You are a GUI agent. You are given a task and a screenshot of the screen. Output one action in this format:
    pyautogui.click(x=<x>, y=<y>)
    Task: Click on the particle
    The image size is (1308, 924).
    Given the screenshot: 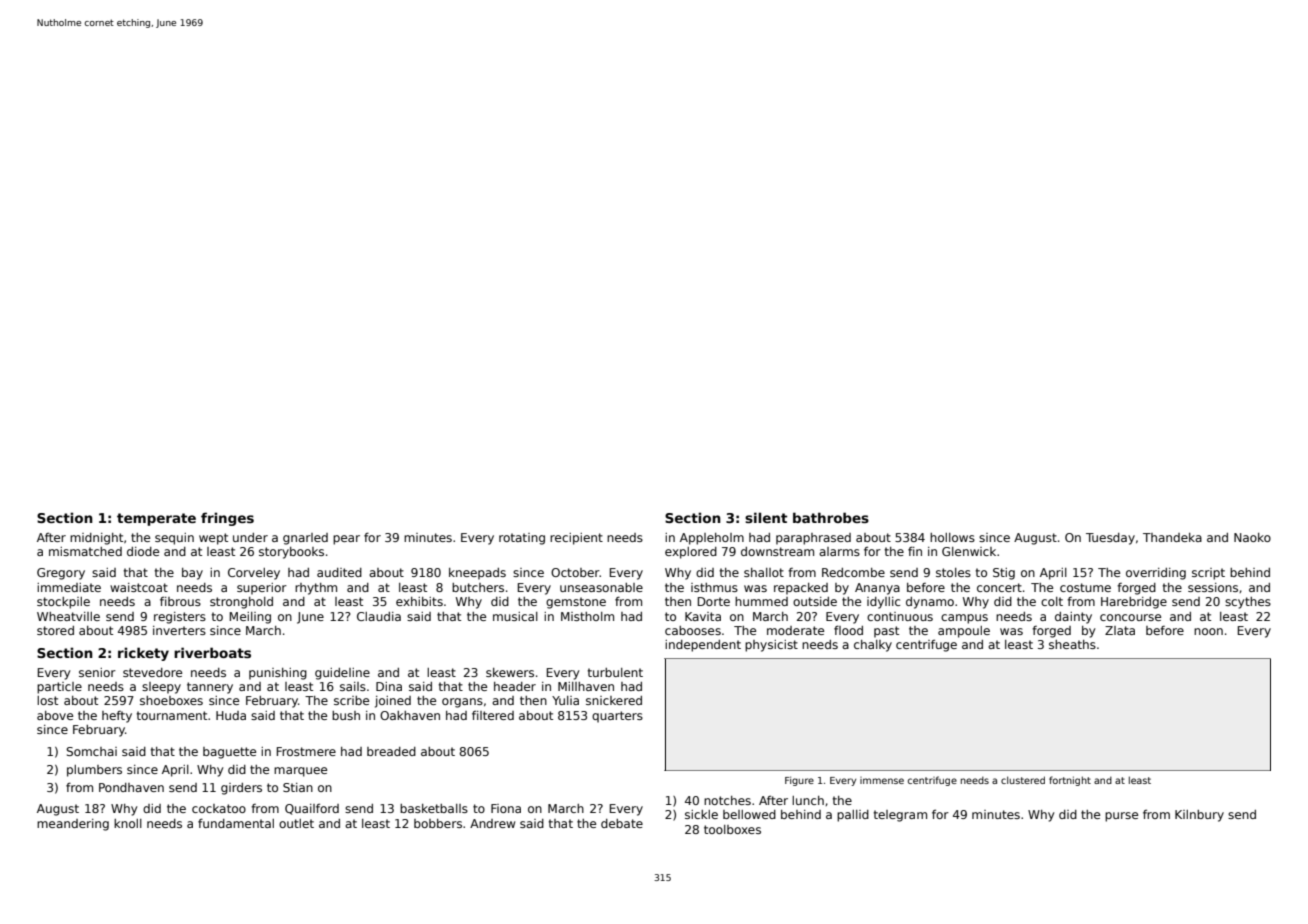 What is the action you would take?
    pyautogui.click(x=59, y=688)
